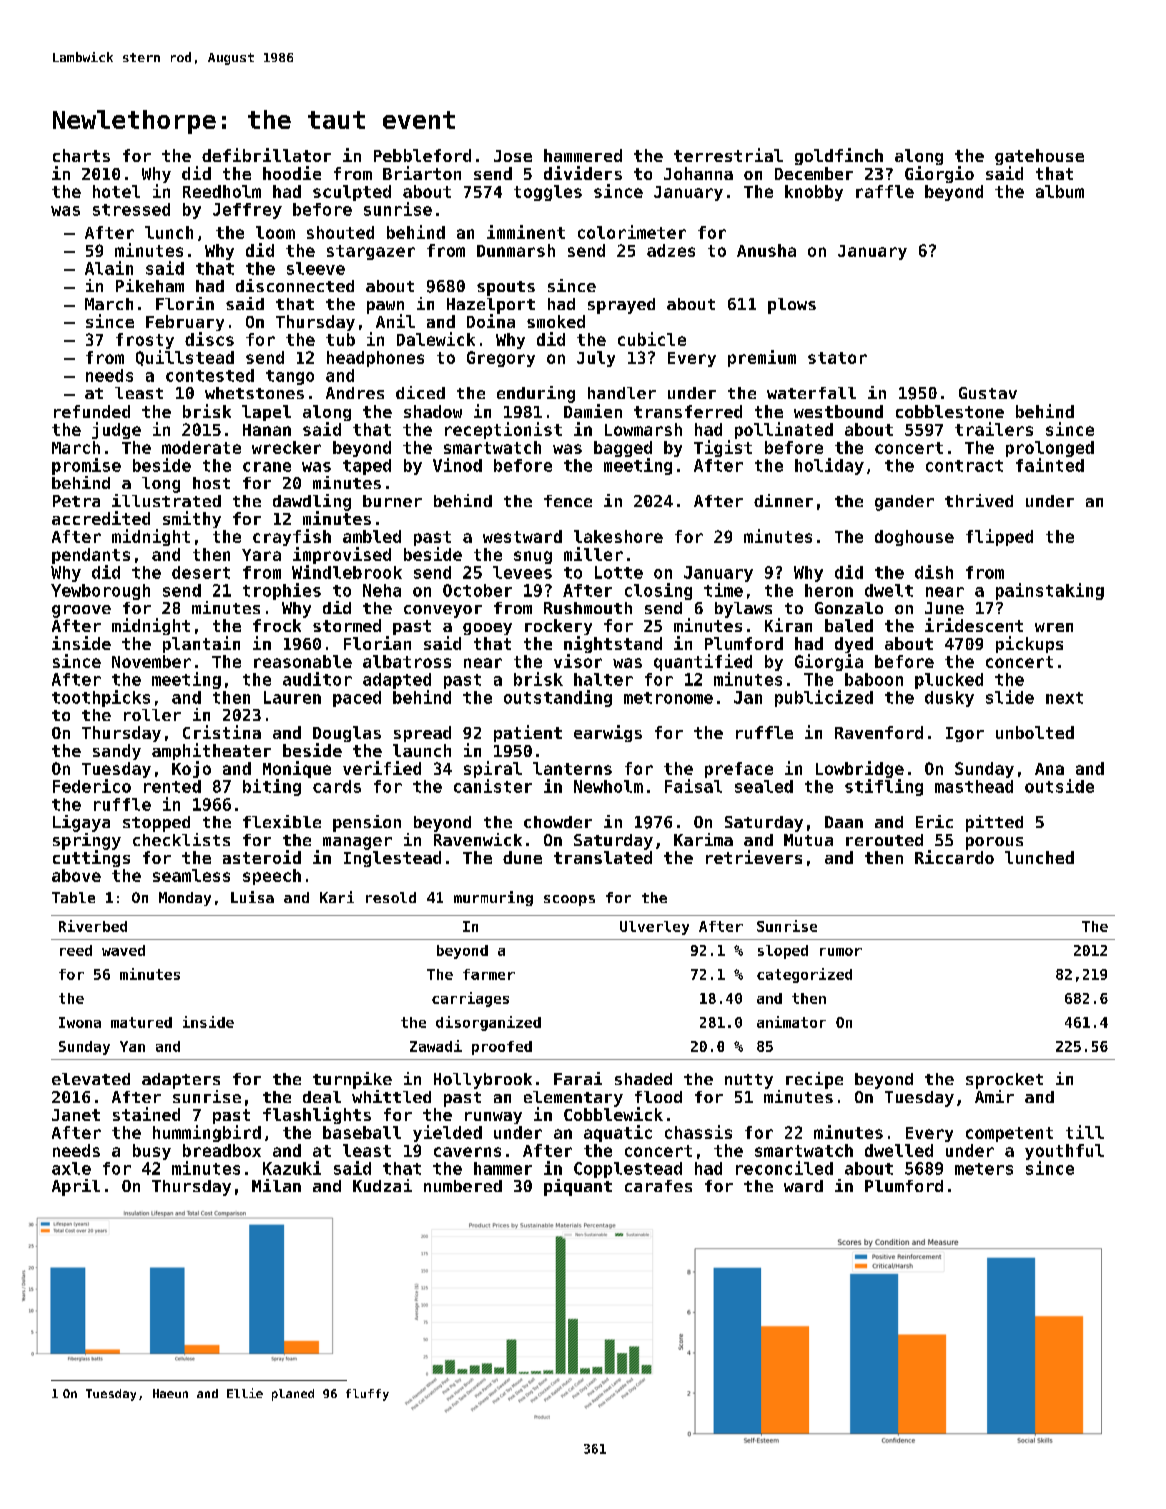 This screenshot has width=1166, height=1509. What do you see at coordinates (658, 1186) in the screenshot?
I see `carafes` at bounding box center [658, 1186].
